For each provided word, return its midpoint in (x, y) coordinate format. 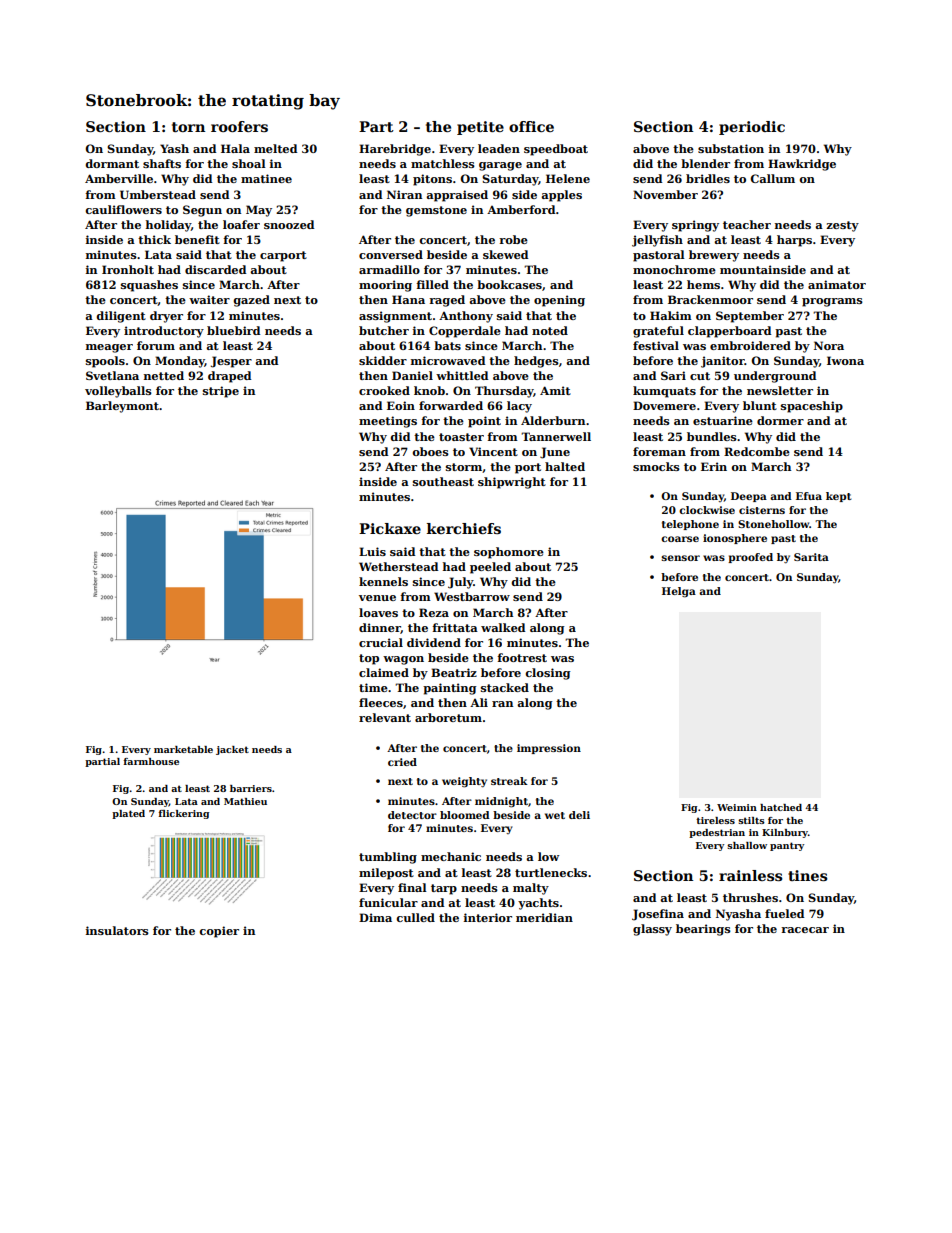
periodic (752, 128)
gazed (251, 301)
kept (838, 497)
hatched (781, 807)
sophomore (509, 553)
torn (188, 127)
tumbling (388, 858)
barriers (251, 788)
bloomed (465, 815)
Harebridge (395, 150)
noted (550, 330)
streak (509, 781)
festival (656, 345)
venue (377, 598)
